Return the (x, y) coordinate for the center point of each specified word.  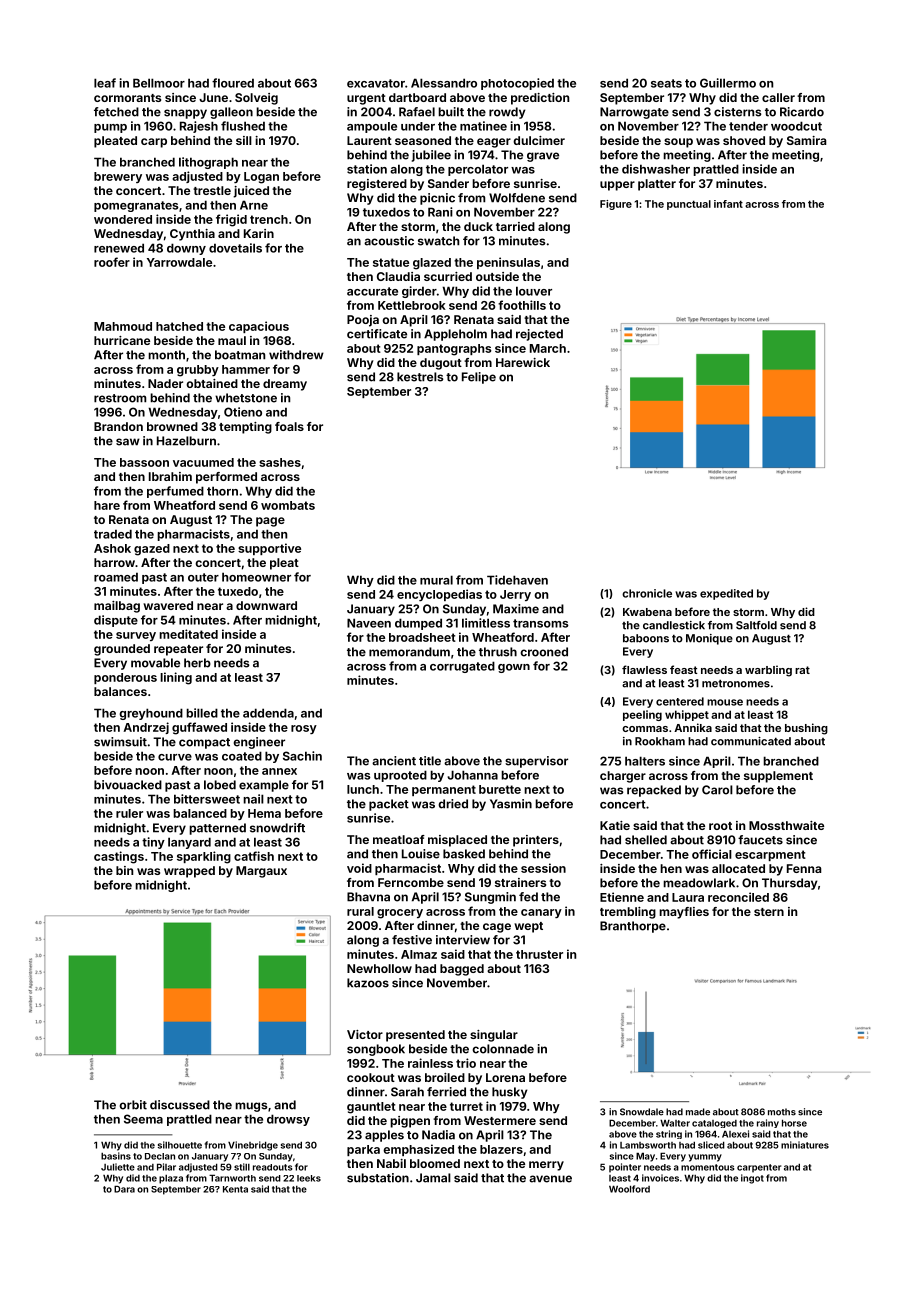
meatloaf (399, 839)
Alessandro (444, 83)
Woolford (629, 1189)
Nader (165, 383)
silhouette (180, 1145)
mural (436, 580)
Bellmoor (159, 83)
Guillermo (728, 83)
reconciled (738, 897)
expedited (726, 594)
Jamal (433, 1178)
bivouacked (128, 785)
